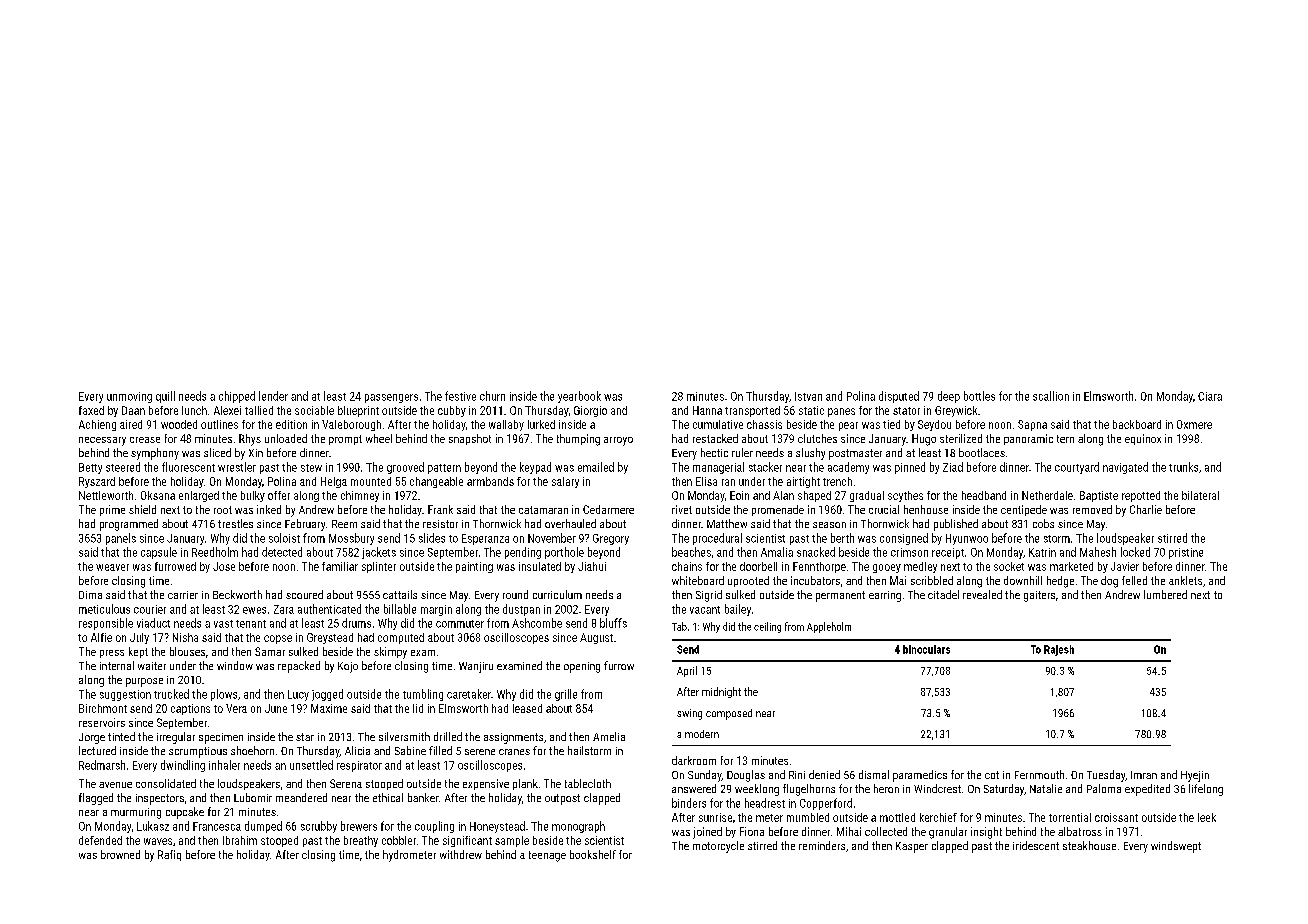  What do you see at coordinates (351, 539) in the document?
I see `Mossbury` at bounding box center [351, 539].
